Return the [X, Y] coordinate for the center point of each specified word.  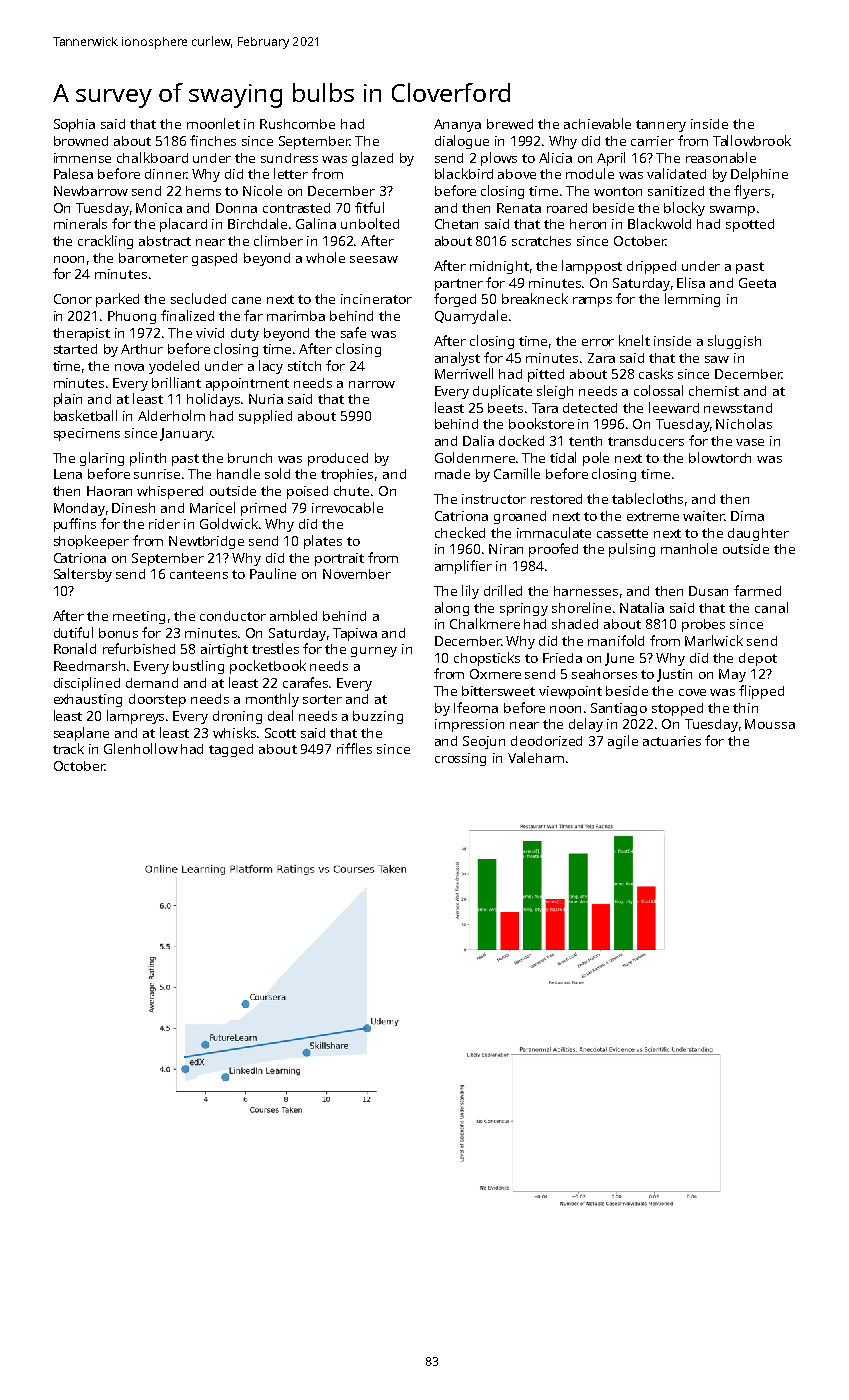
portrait [339, 559]
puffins [75, 525]
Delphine [759, 175]
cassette [622, 533]
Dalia [478, 440]
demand [152, 683]
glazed [372, 159]
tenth [585, 441]
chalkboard [152, 157]
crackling [105, 242]
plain [68, 400]
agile [623, 742]
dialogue [462, 142]
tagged [231, 750]
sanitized [676, 191]
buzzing [378, 717]
